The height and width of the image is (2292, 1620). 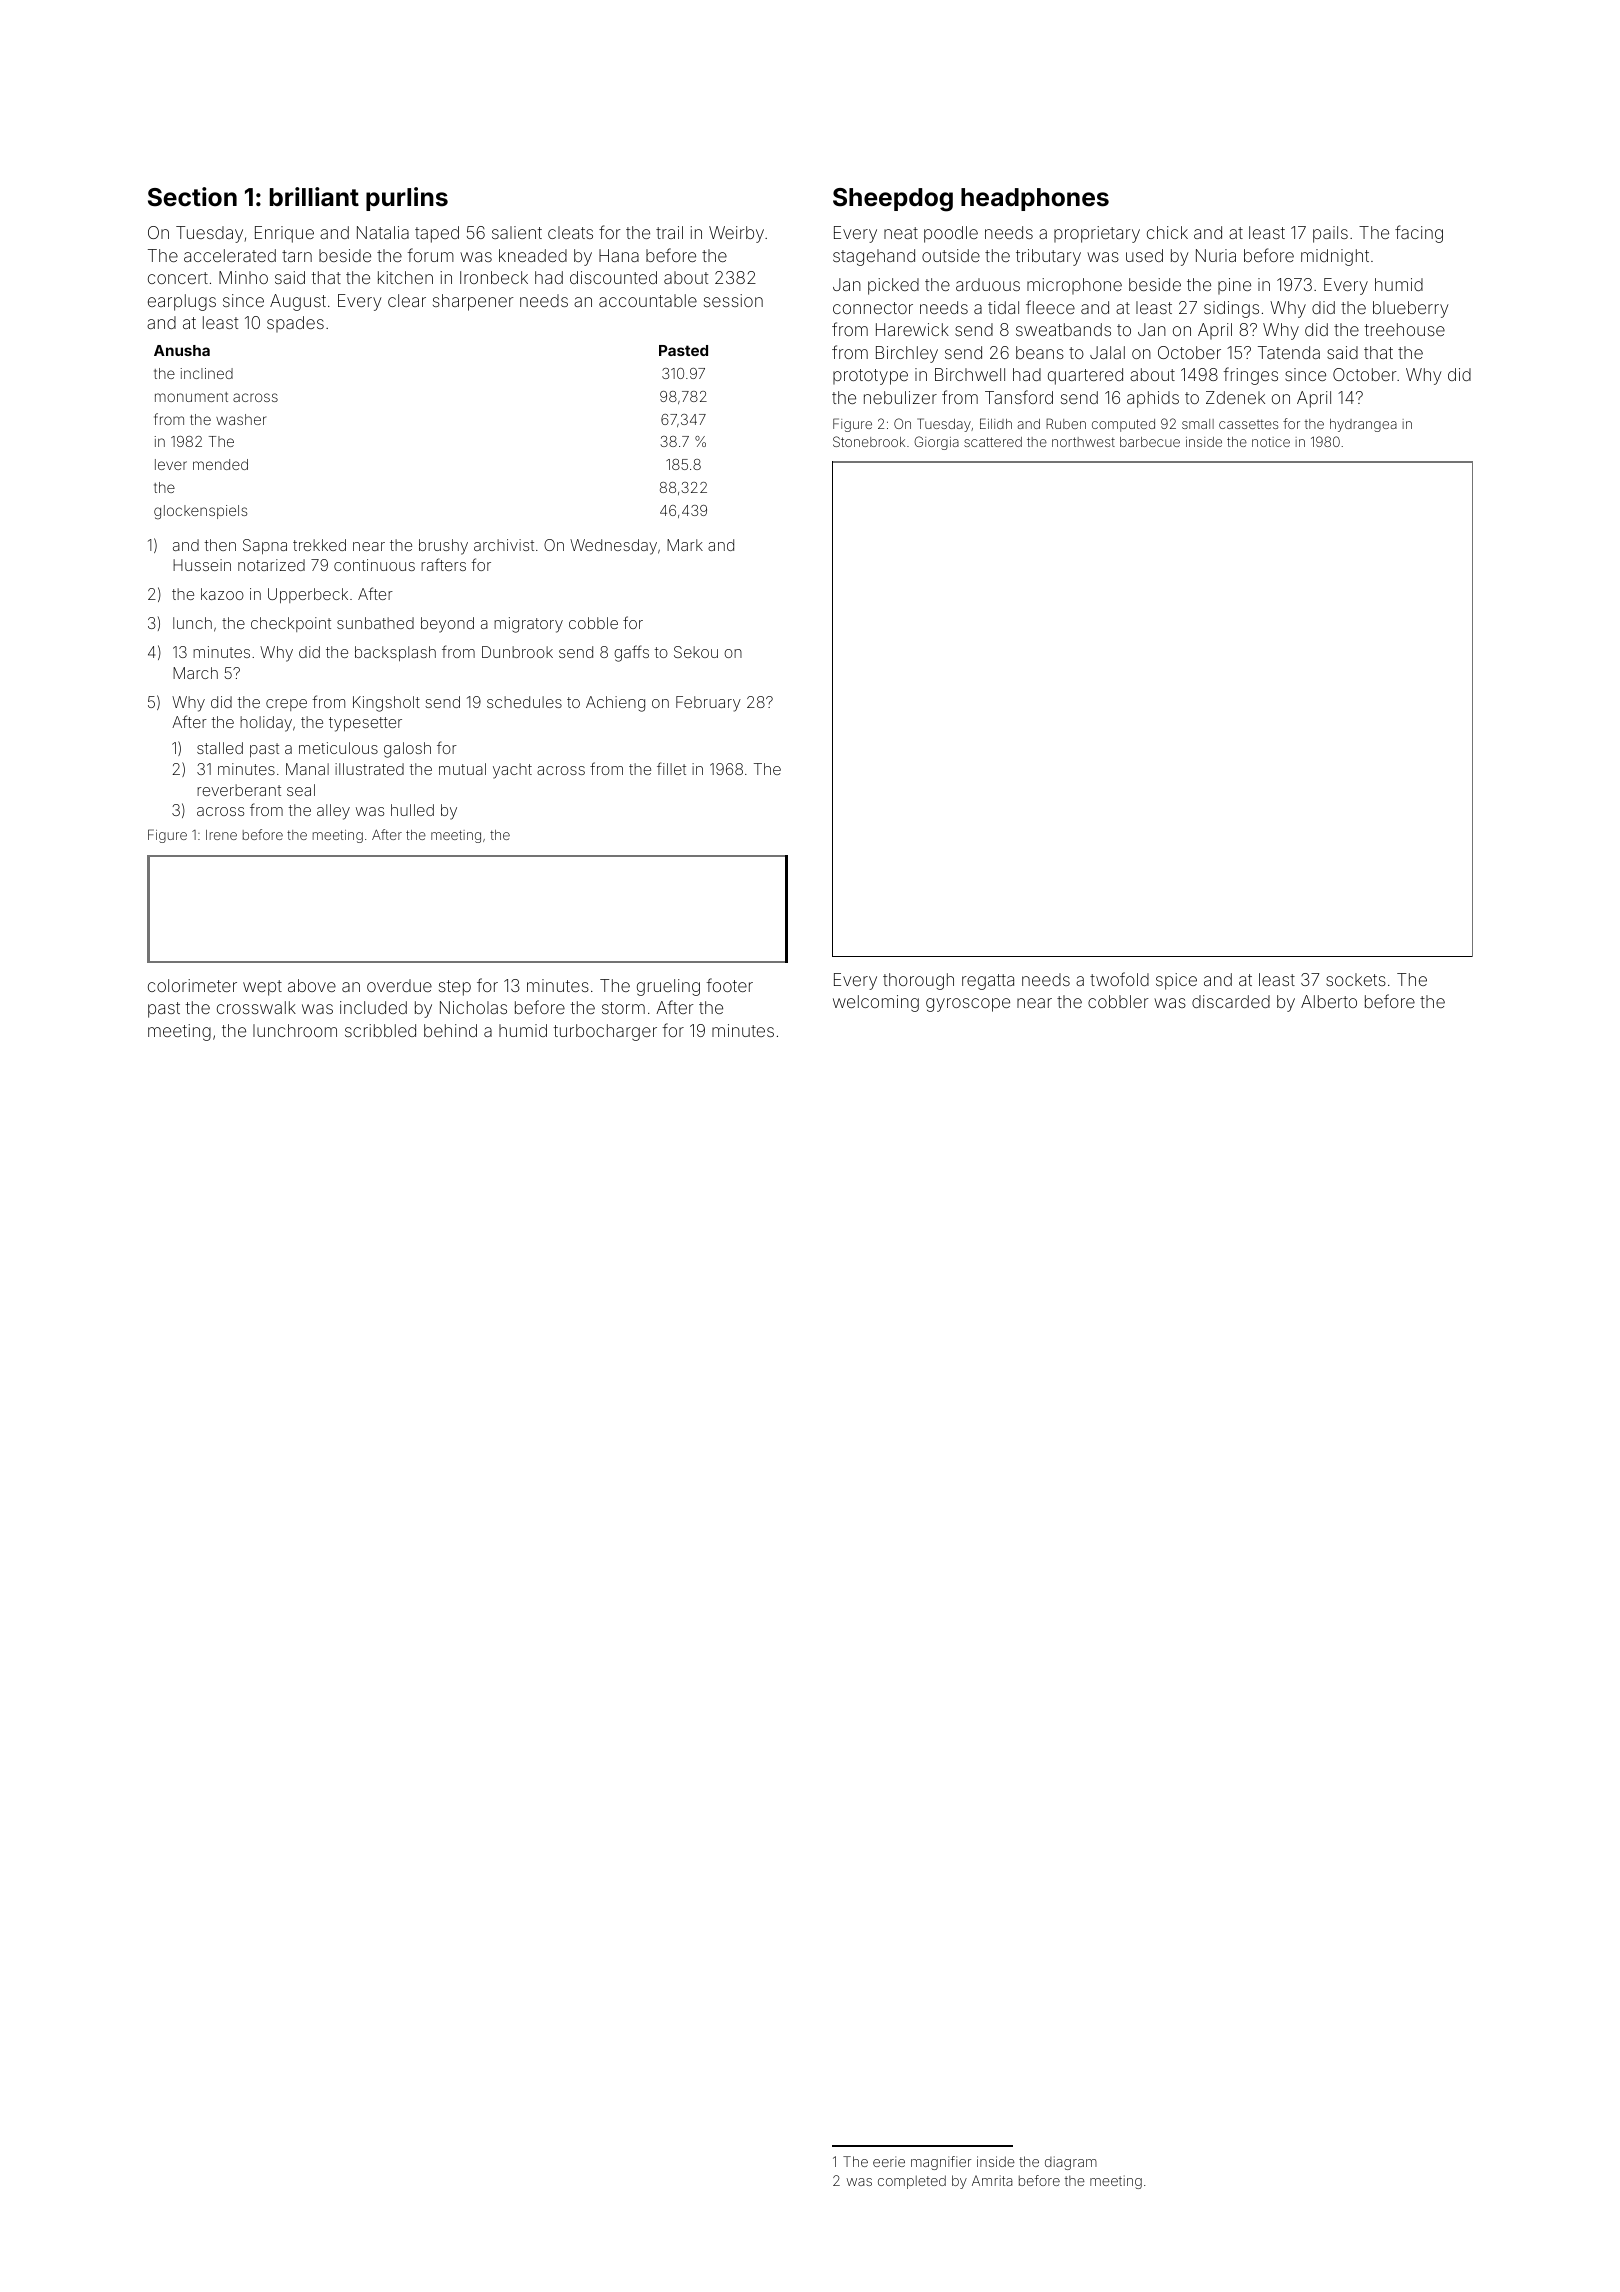 I want to click on Birchwell, so click(x=970, y=374).
